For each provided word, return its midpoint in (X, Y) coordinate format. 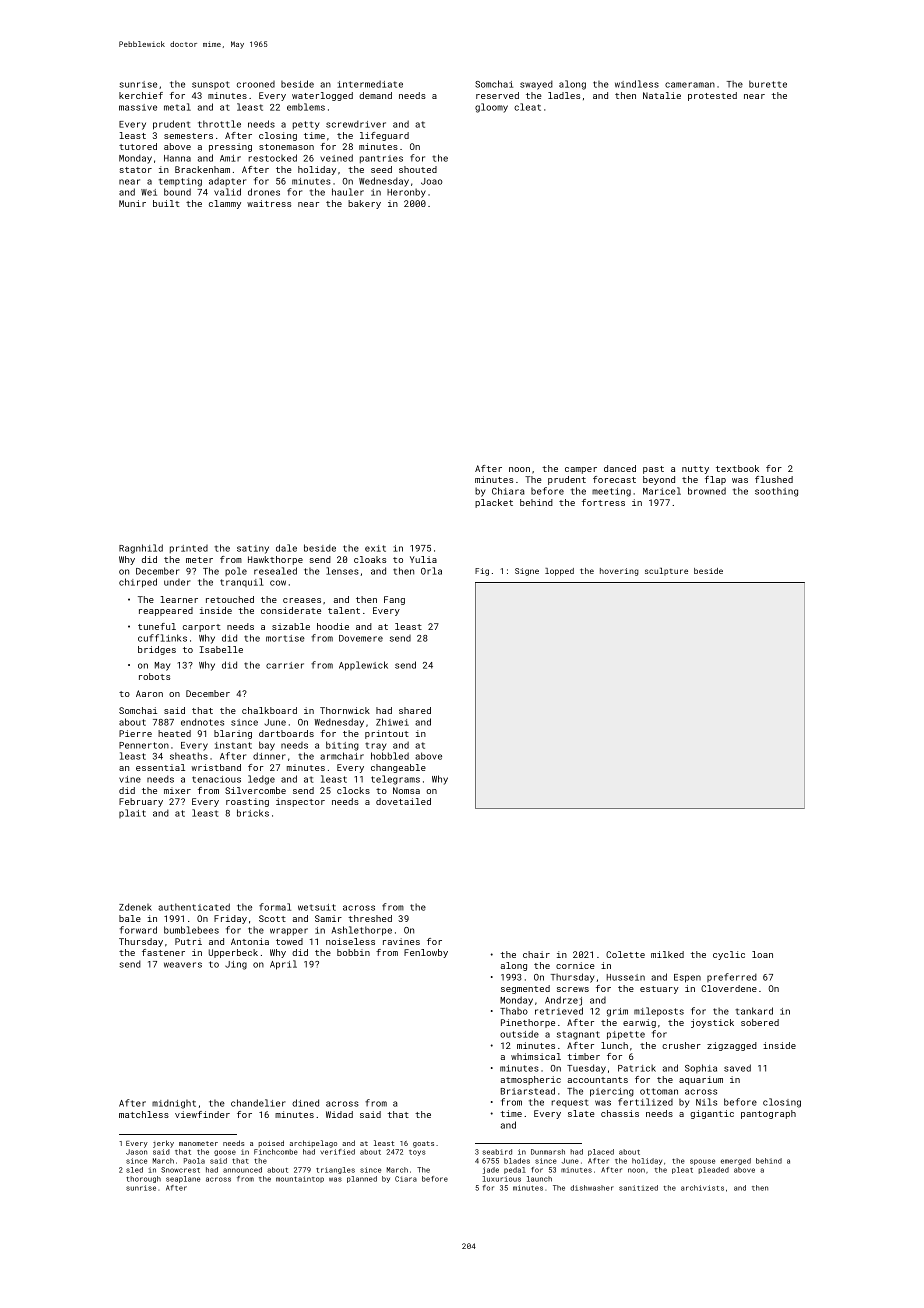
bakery (364, 204)
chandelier (258, 1103)
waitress (269, 203)
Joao (431, 181)
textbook (737, 468)
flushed (774, 479)
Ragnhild (141, 549)
